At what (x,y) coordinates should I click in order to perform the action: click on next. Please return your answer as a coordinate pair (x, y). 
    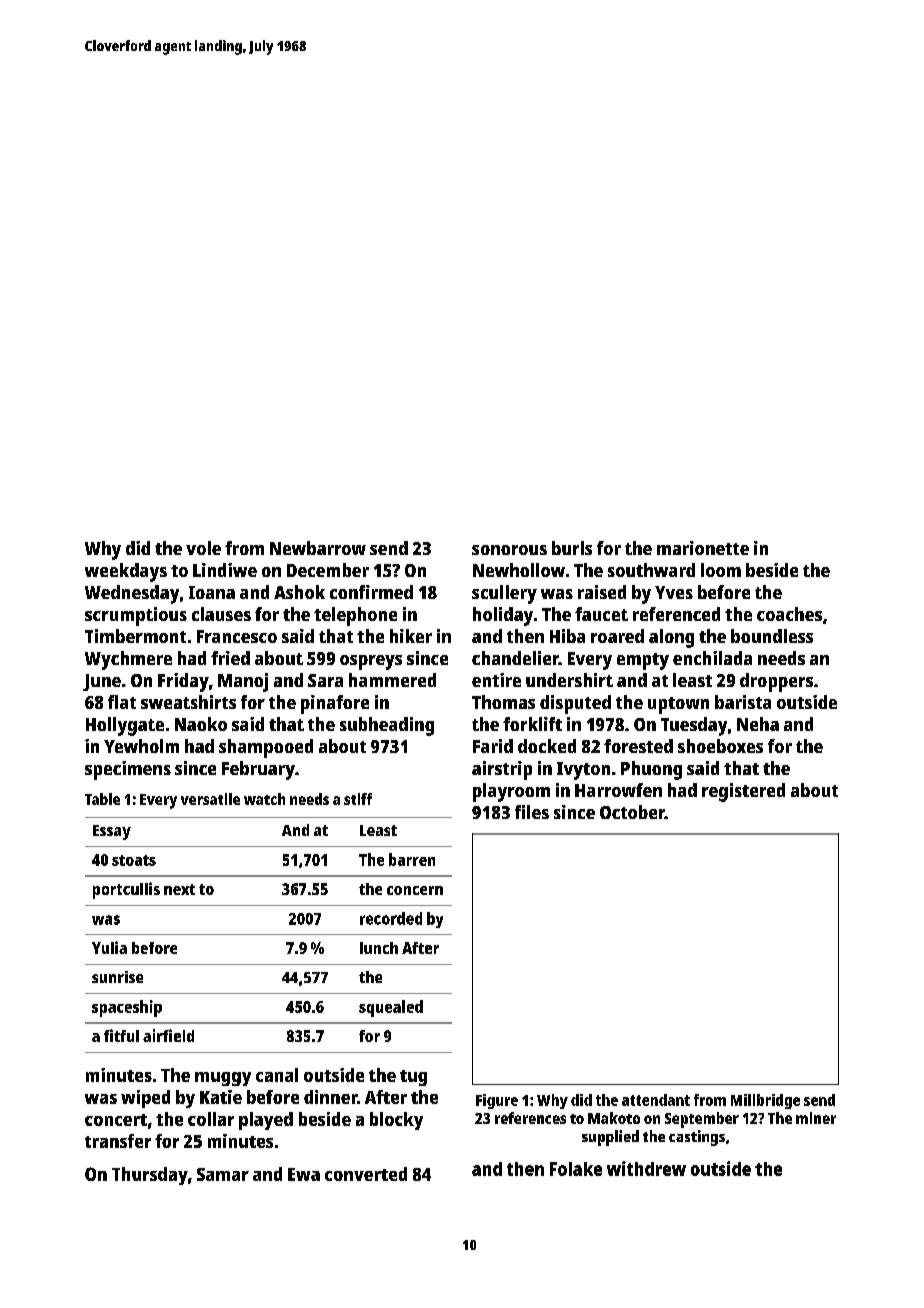
    Looking at the image, I should click on (179, 889).
